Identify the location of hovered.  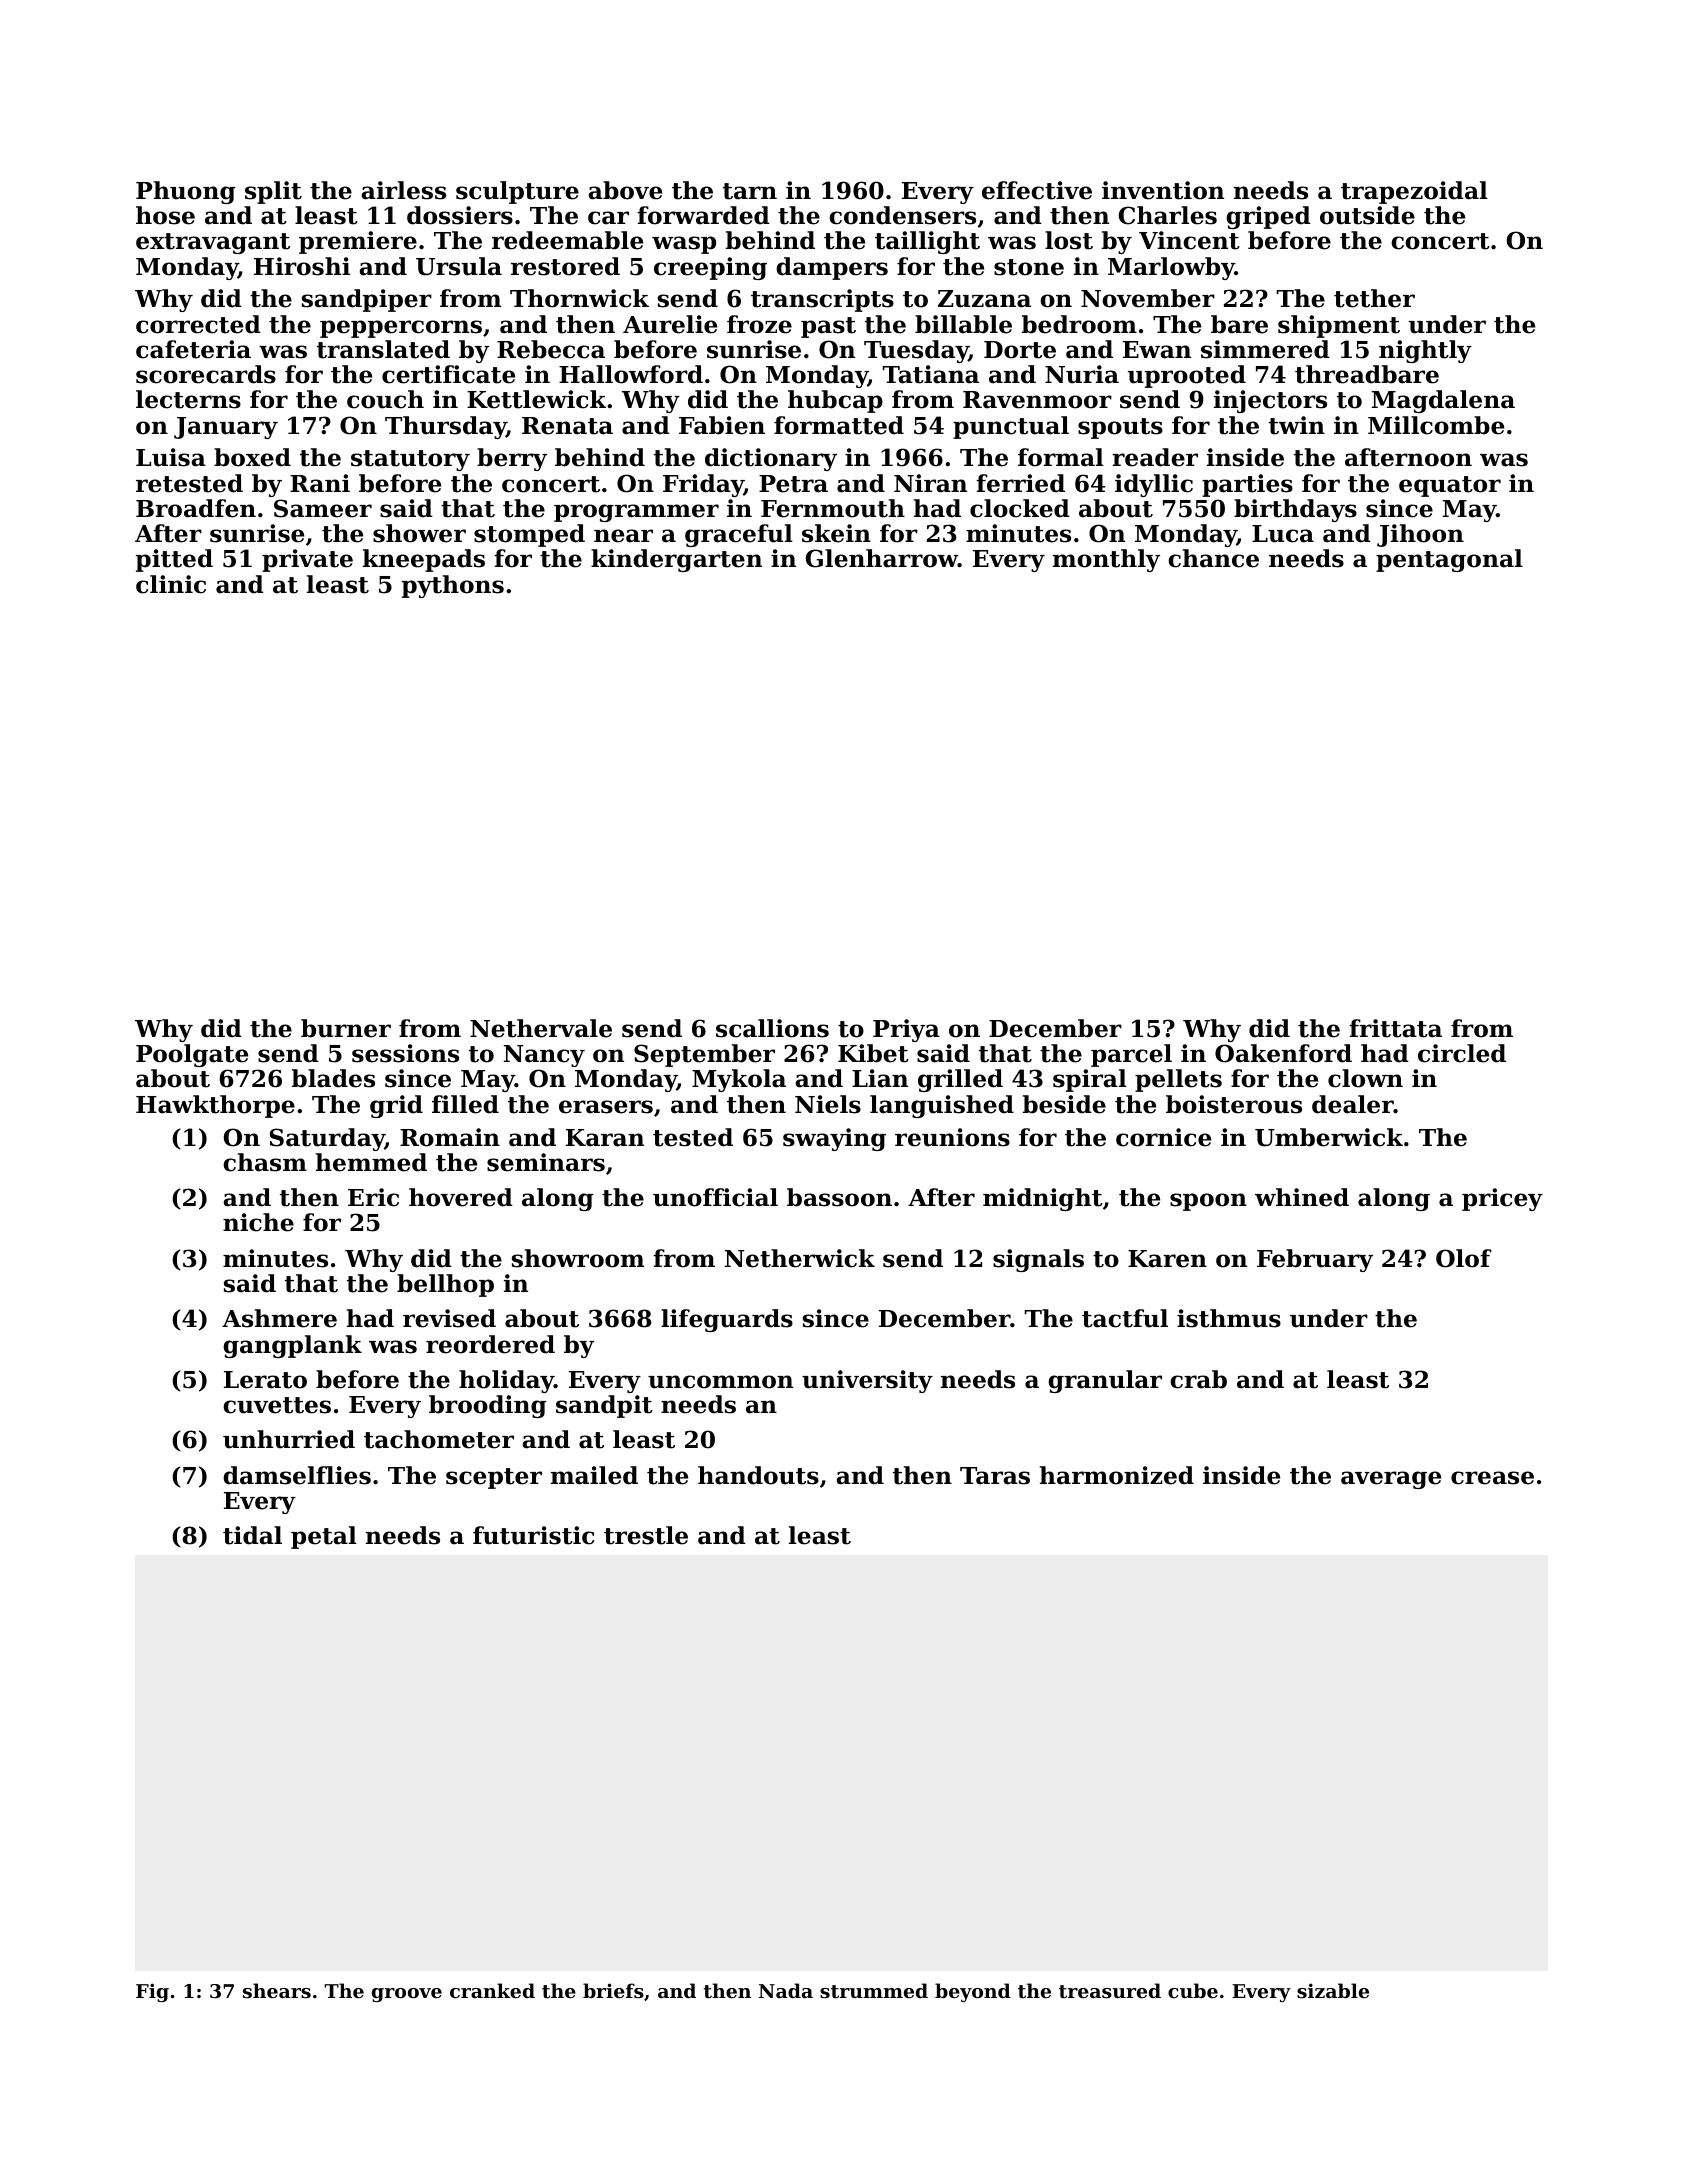
(461, 1197).
